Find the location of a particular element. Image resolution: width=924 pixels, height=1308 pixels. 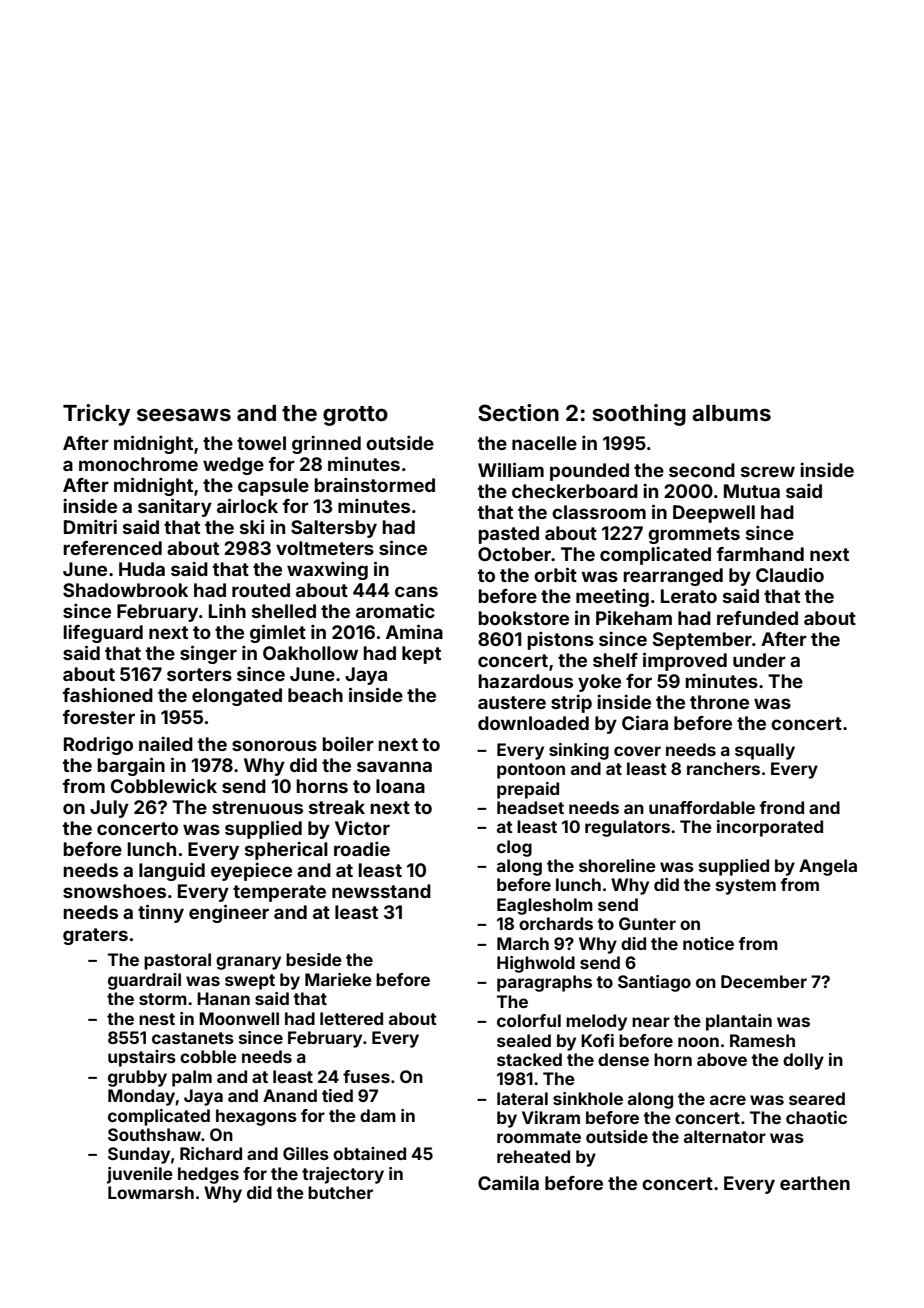

Shadowbrook is located at coordinates (125, 590).
